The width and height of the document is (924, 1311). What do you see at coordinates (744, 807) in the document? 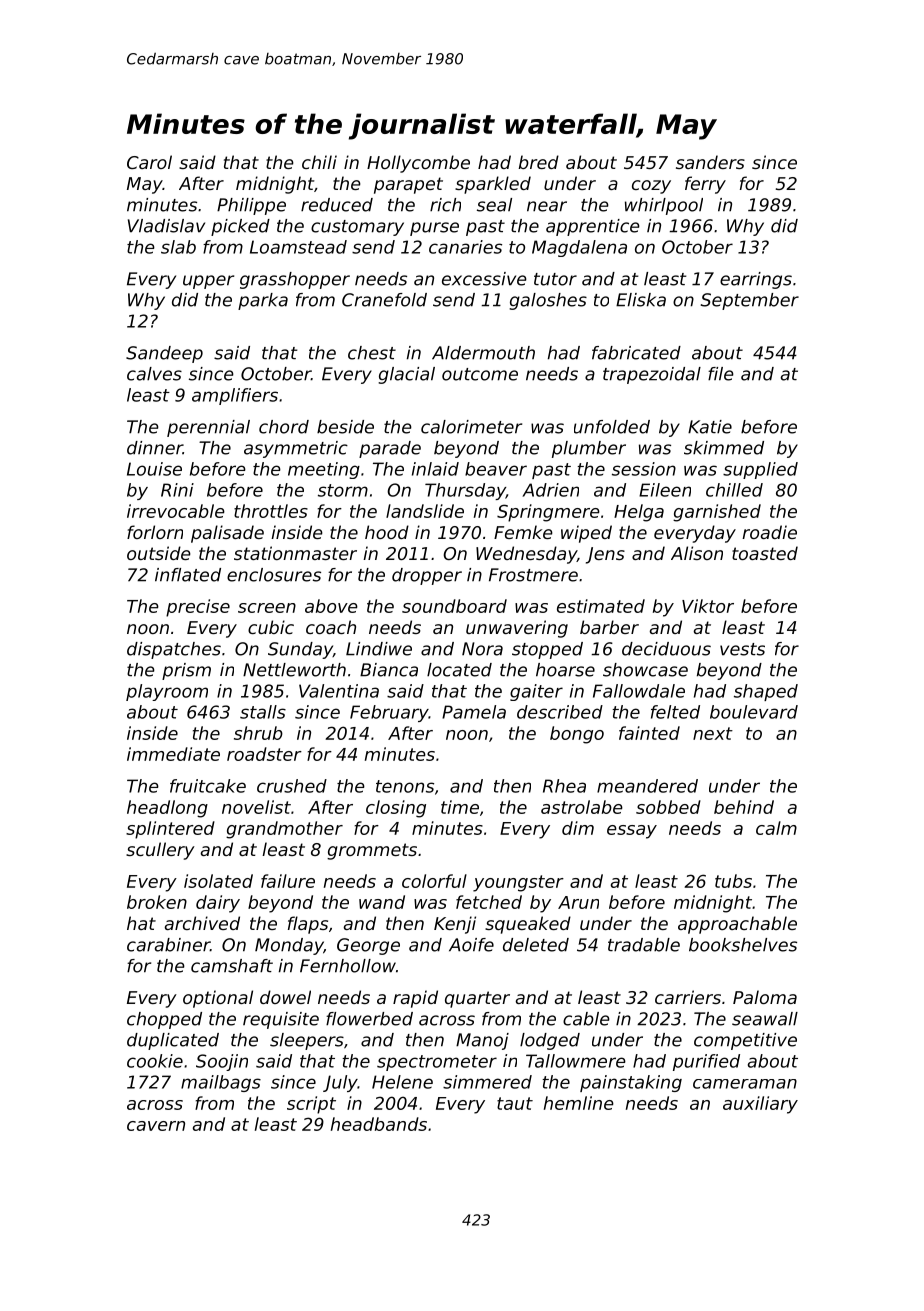
I see `behind` at bounding box center [744, 807].
